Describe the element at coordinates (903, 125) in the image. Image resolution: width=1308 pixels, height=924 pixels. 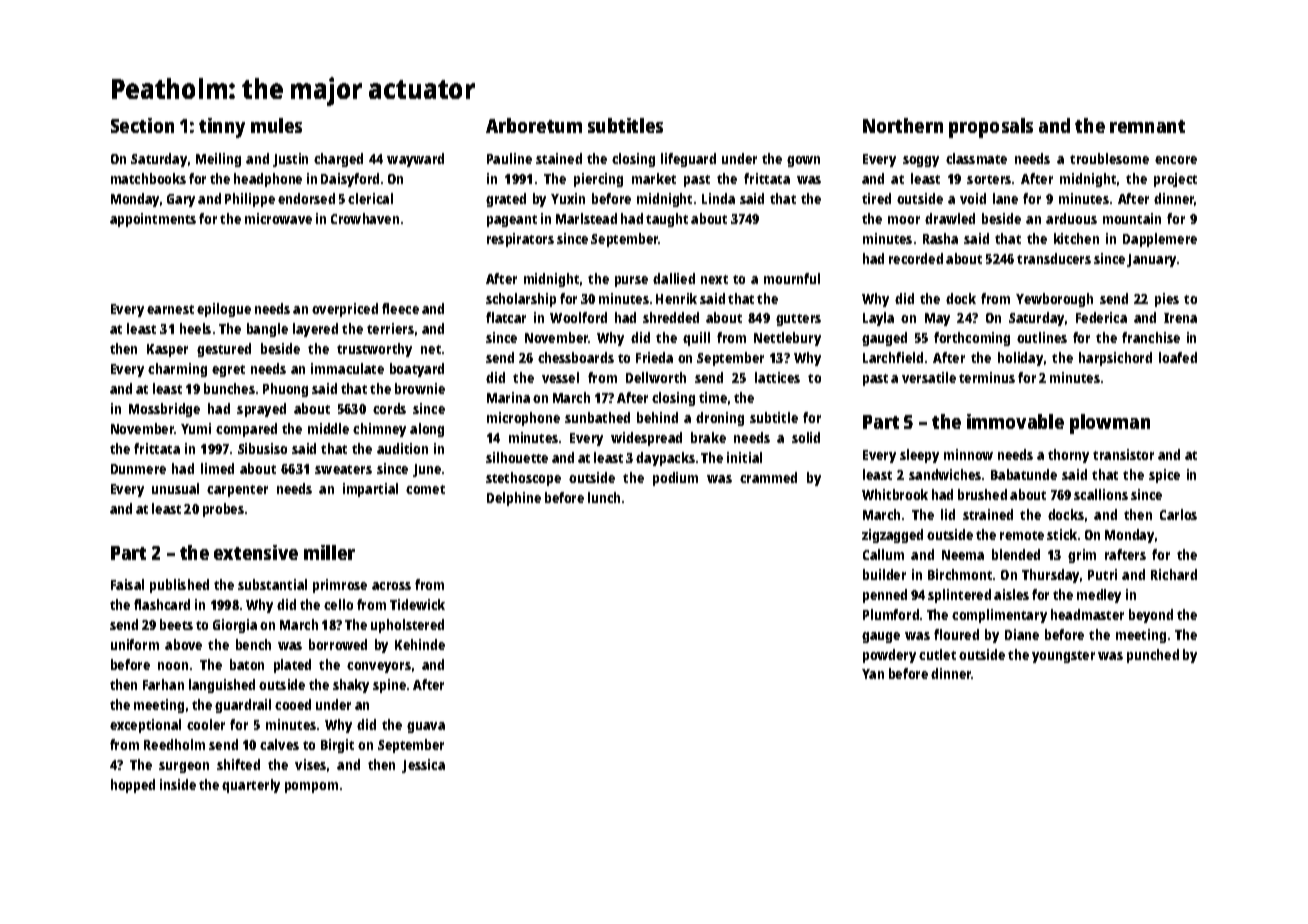
I see `Northern` at that location.
